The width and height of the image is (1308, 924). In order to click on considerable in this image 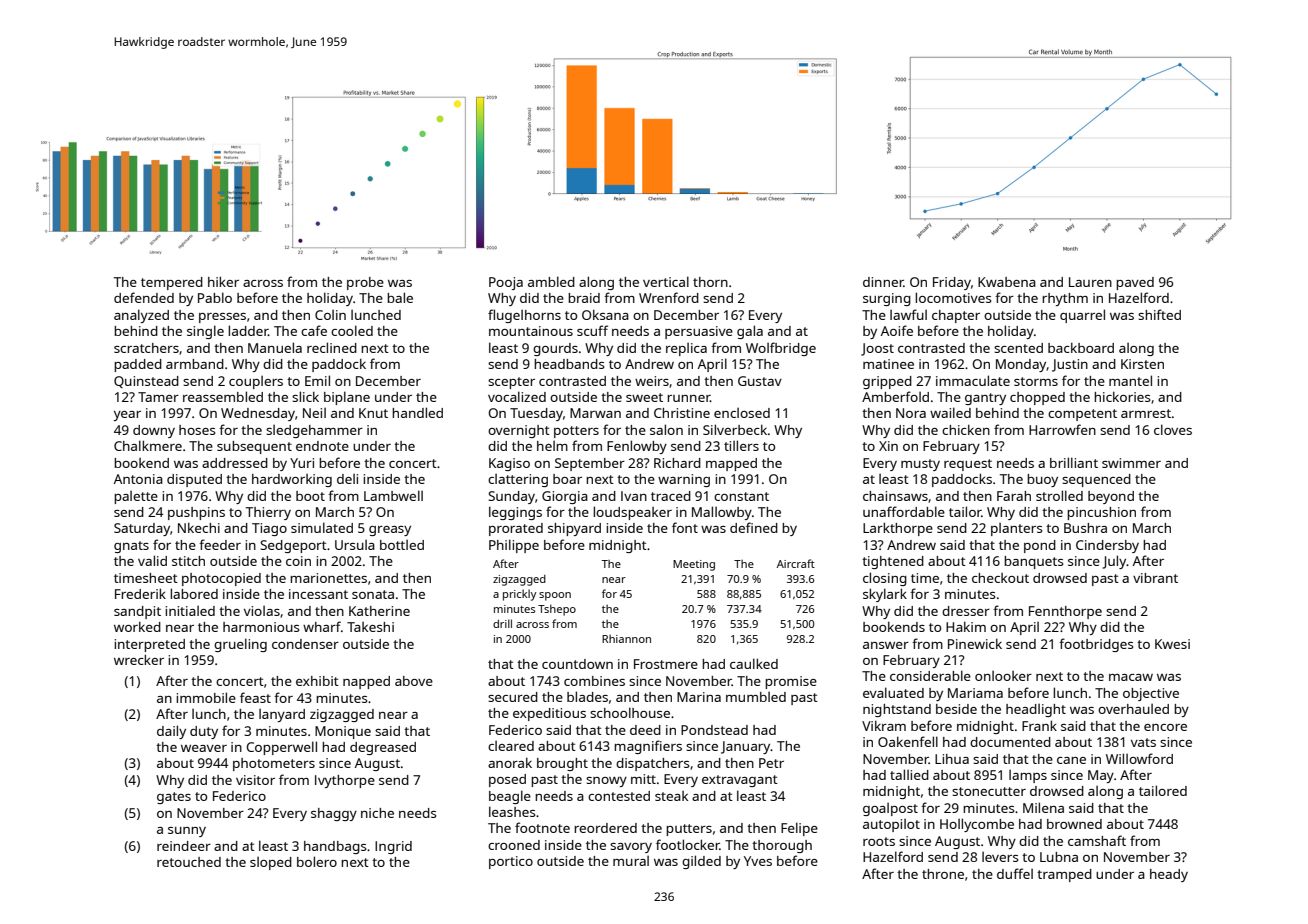, I will do `click(930, 675)`.
